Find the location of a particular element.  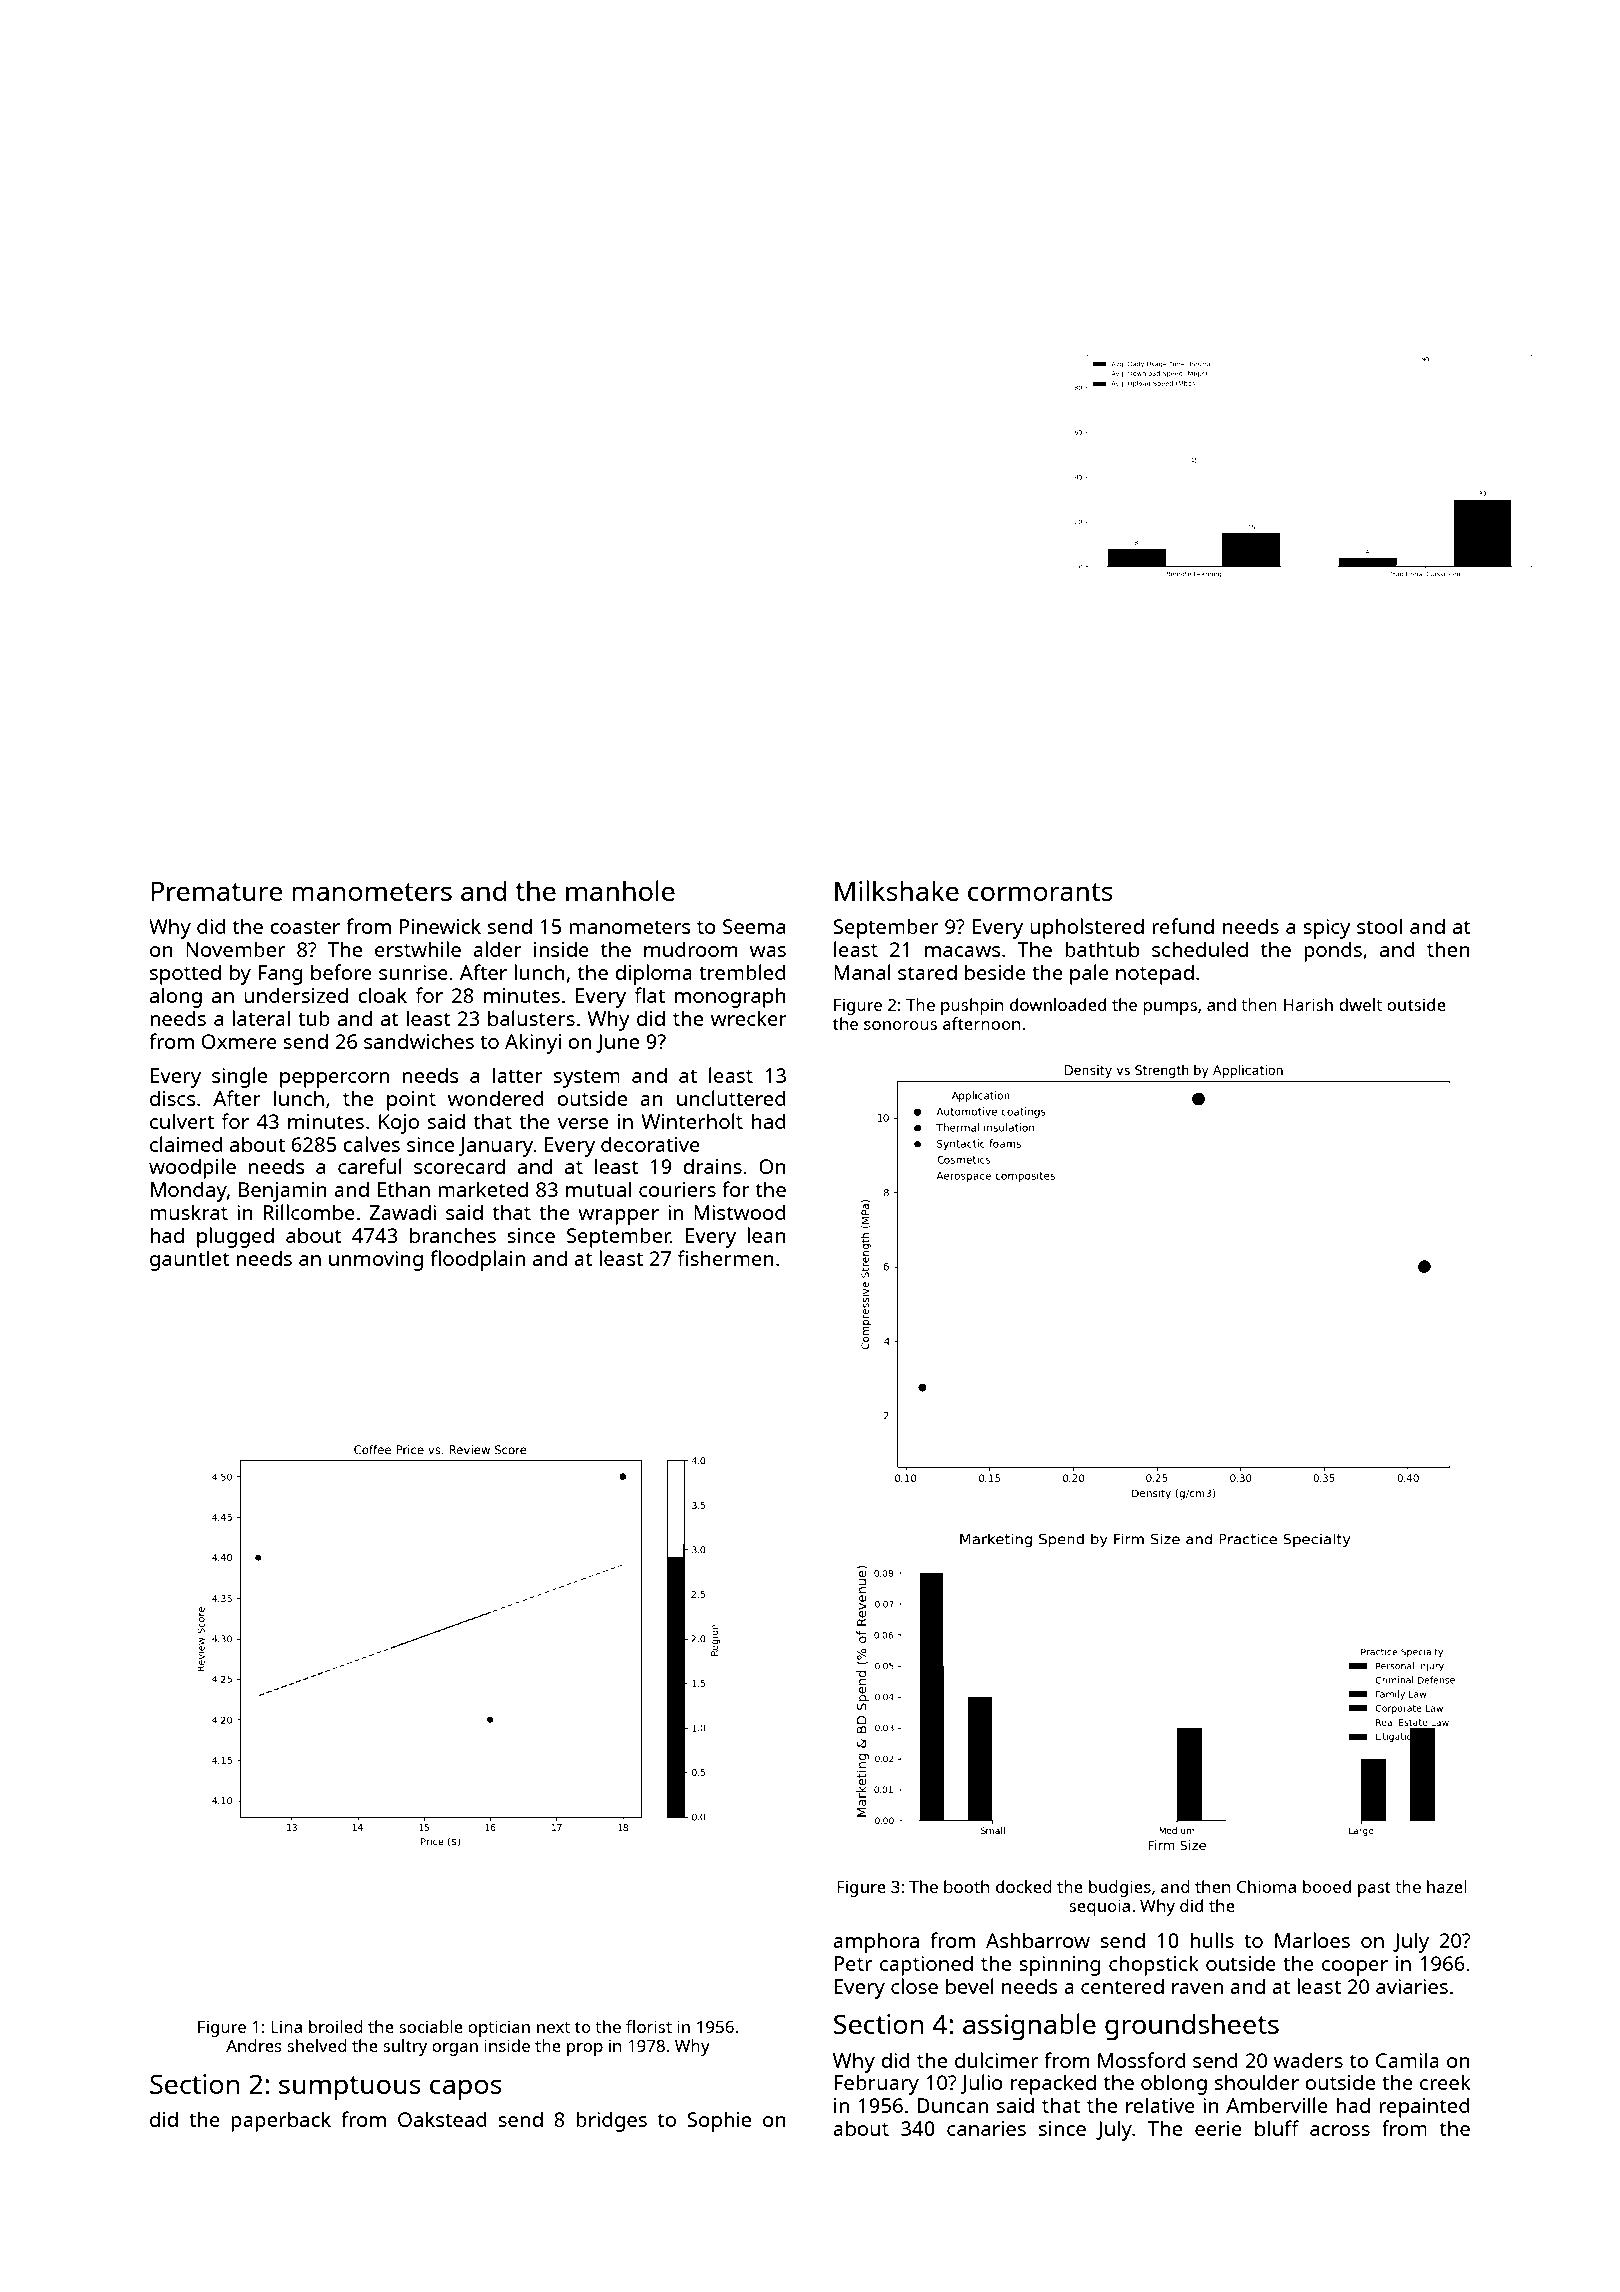

hazel is located at coordinates (1447, 1886).
